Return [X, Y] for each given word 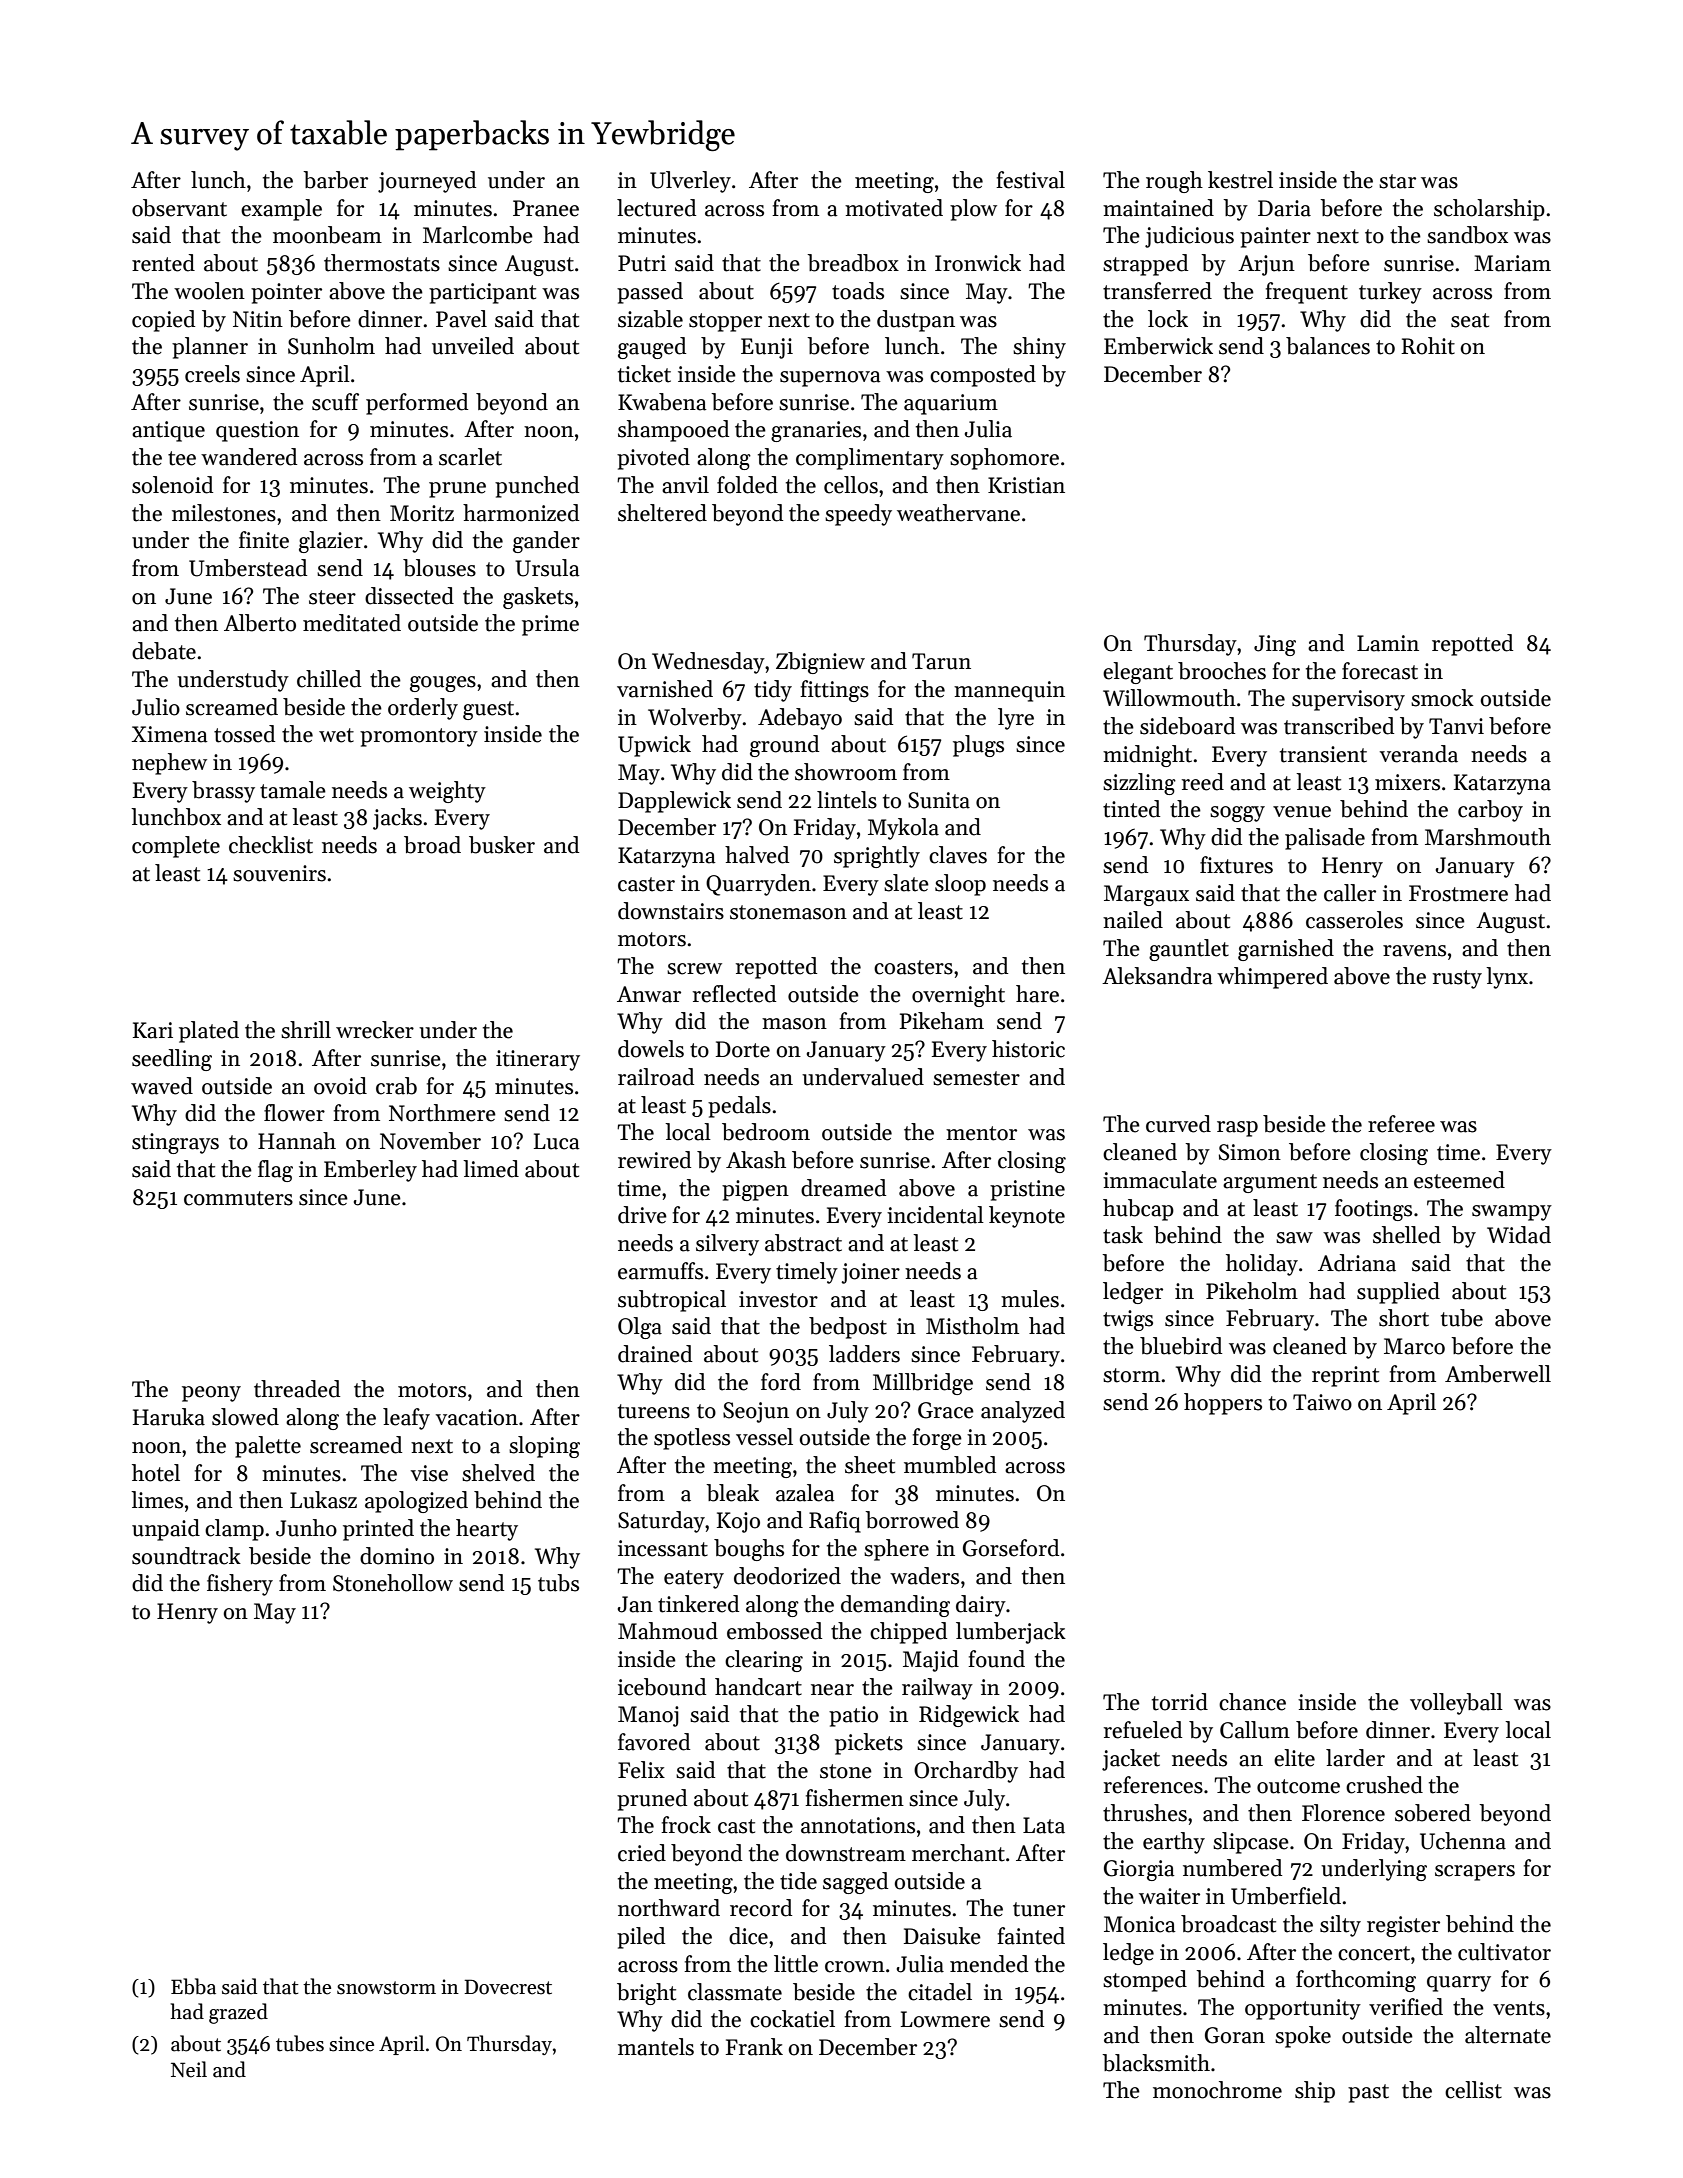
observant [179, 208]
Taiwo [1322, 1402]
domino [397, 1556]
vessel [764, 1437]
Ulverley [690, 182]
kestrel [1240, 180]
